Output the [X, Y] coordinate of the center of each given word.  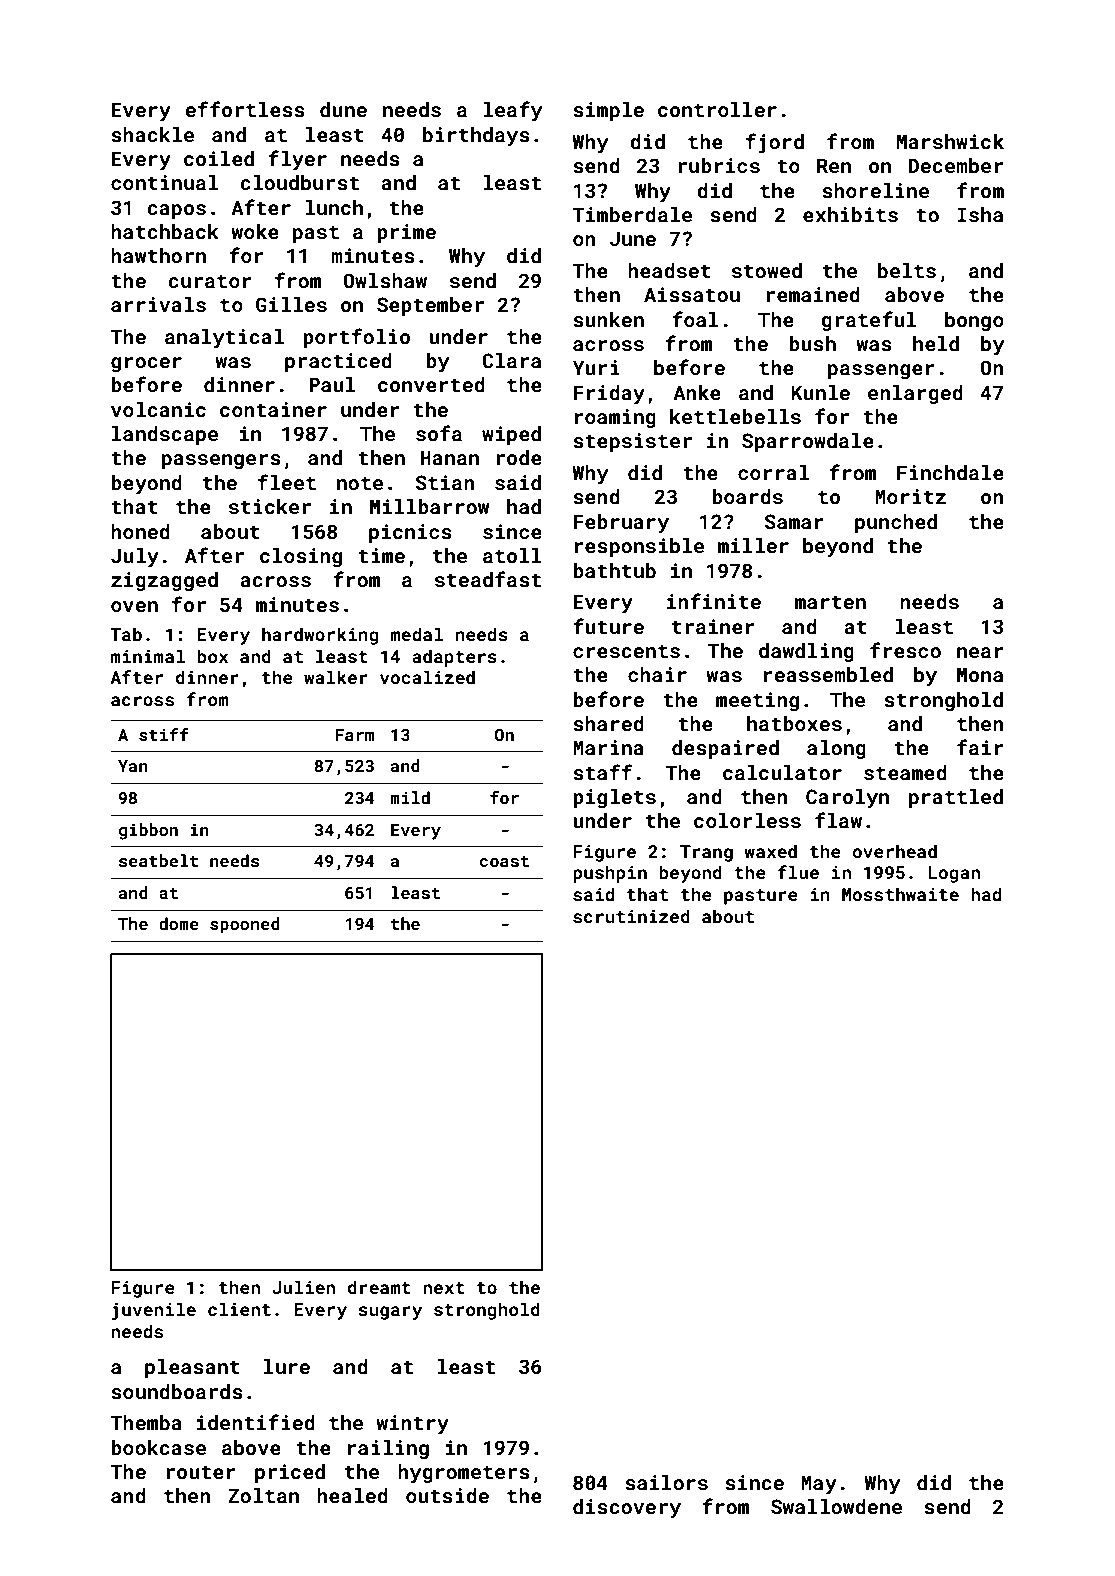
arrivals [158, 304]
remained [813, 294]
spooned [245, 925]
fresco [905, 650]
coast [504, 861]
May [819, 1485]
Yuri [596, 367]
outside [447, 1495]
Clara [511, 360]
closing [301, 557]
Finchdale [950, 472]
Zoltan [263, 1495]
